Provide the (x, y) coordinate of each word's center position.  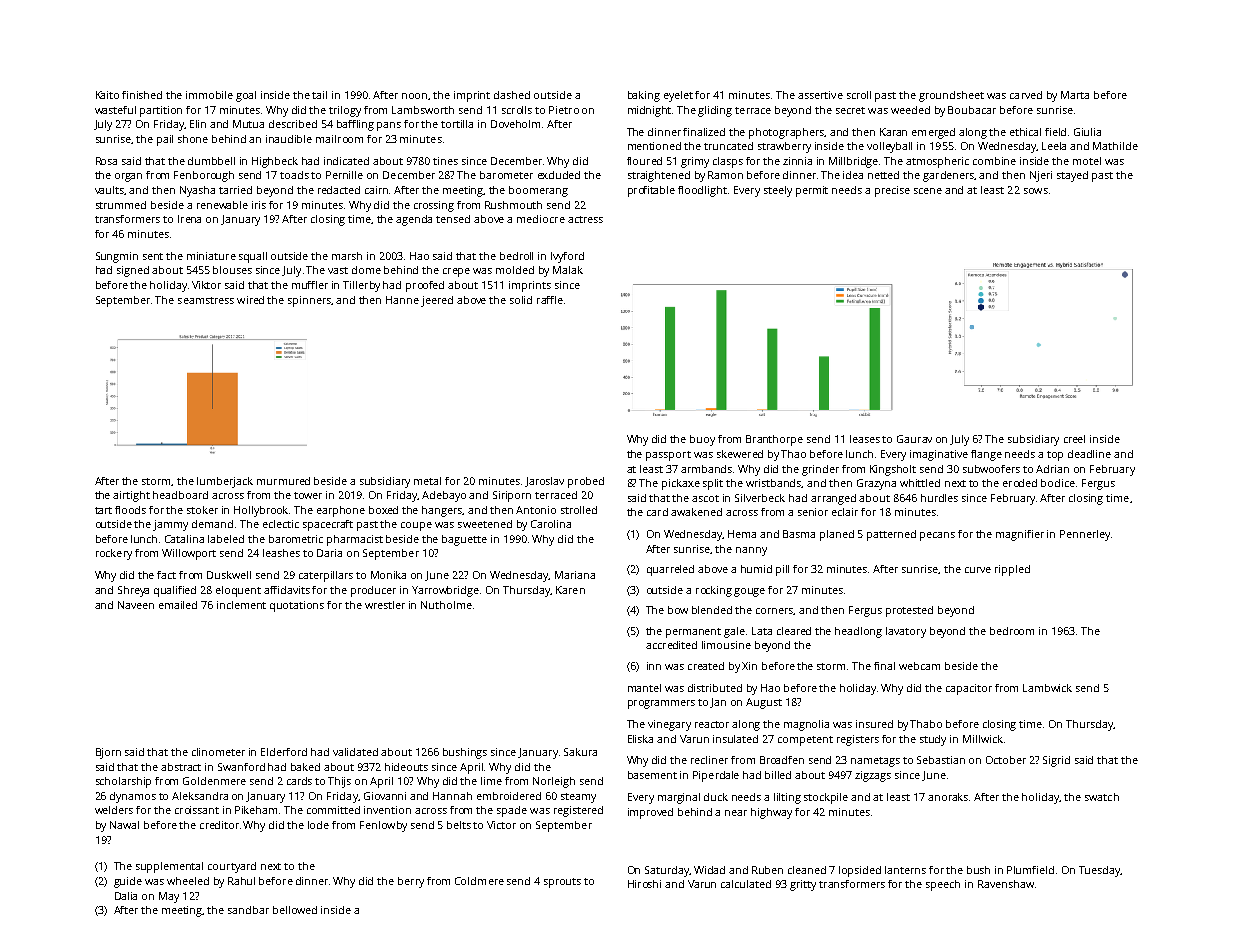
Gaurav (914, 439)
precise (892, 191)
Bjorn (108, 753)
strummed (121, 205)
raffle (550, 300)
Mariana (575, 575)
